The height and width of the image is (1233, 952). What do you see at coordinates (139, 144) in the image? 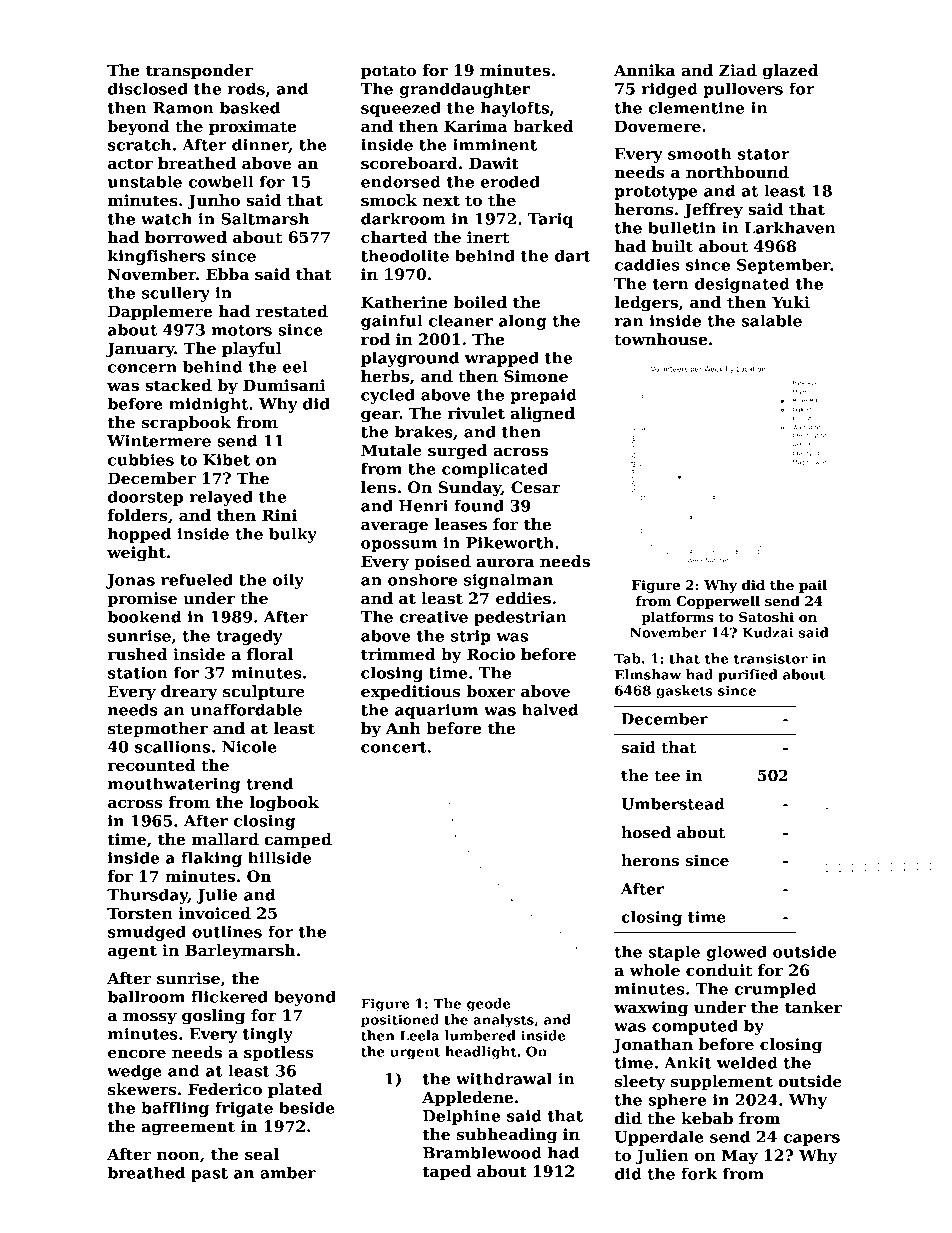
I see `scratch` at bounding box center [139, 144].
